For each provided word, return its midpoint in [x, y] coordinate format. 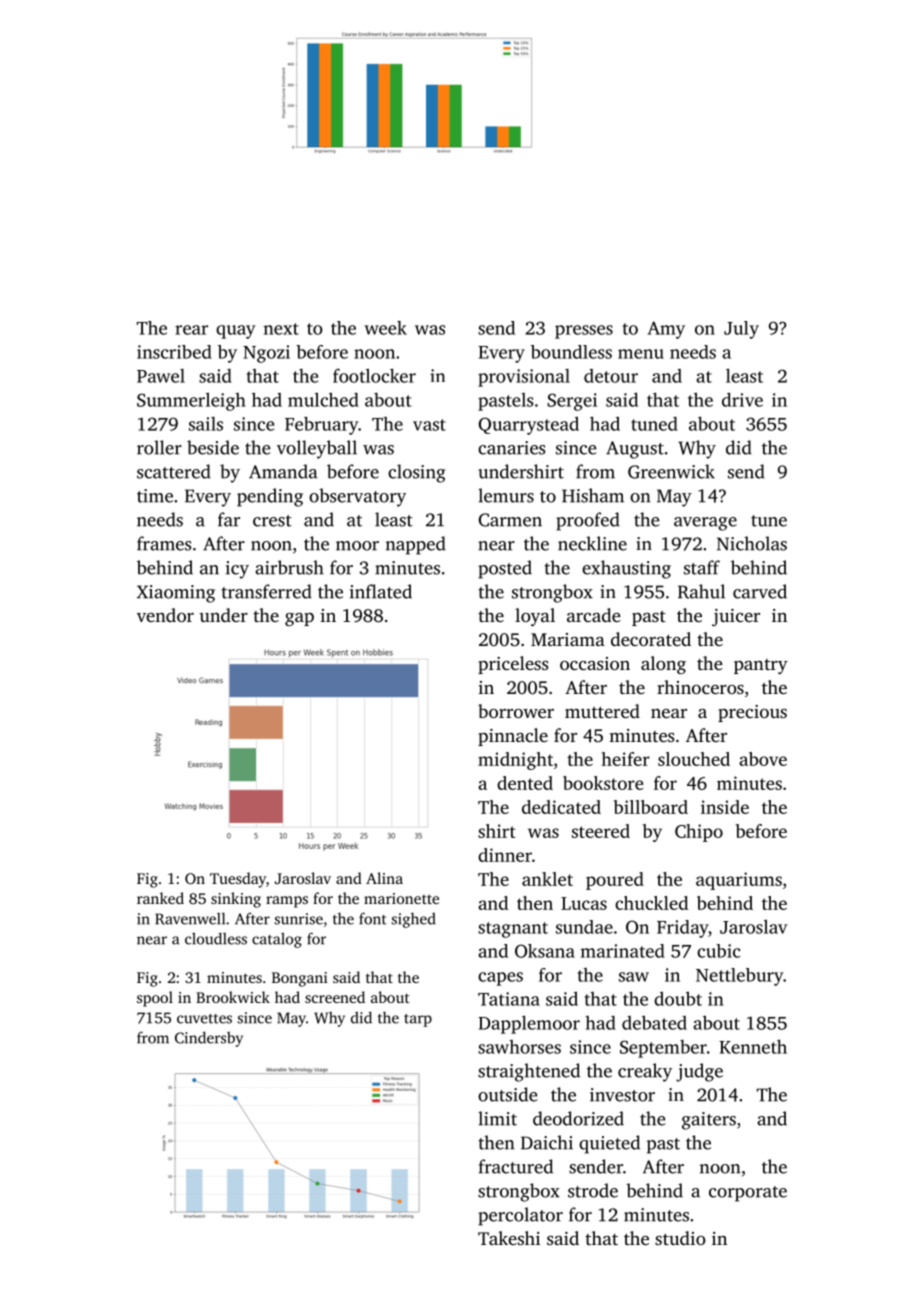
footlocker [374, 375]
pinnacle [513, 737]
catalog [277, 940]
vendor [165, 615]
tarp [418, 1020]
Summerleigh [191, 401]
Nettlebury [740, 977]
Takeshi [509, 1238]
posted [505, 569]
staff [702, 567]
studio [680, 1238]
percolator [520, 1216]
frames [164, 543]
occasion [595, 663]
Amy [666, 330]
